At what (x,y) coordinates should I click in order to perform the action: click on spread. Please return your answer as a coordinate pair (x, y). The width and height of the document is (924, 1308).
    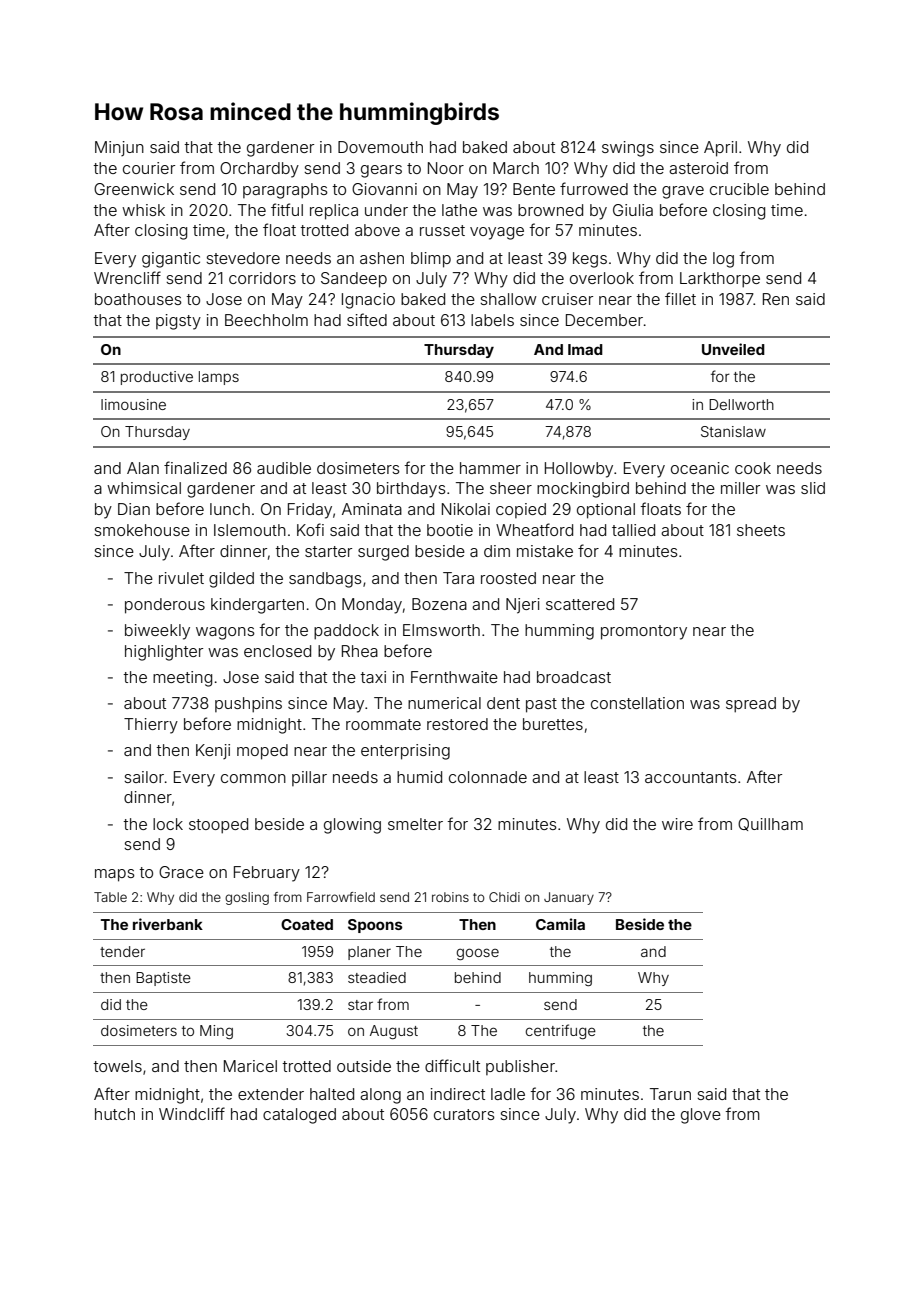
    Looking at the image, I should click on (751, 705).
